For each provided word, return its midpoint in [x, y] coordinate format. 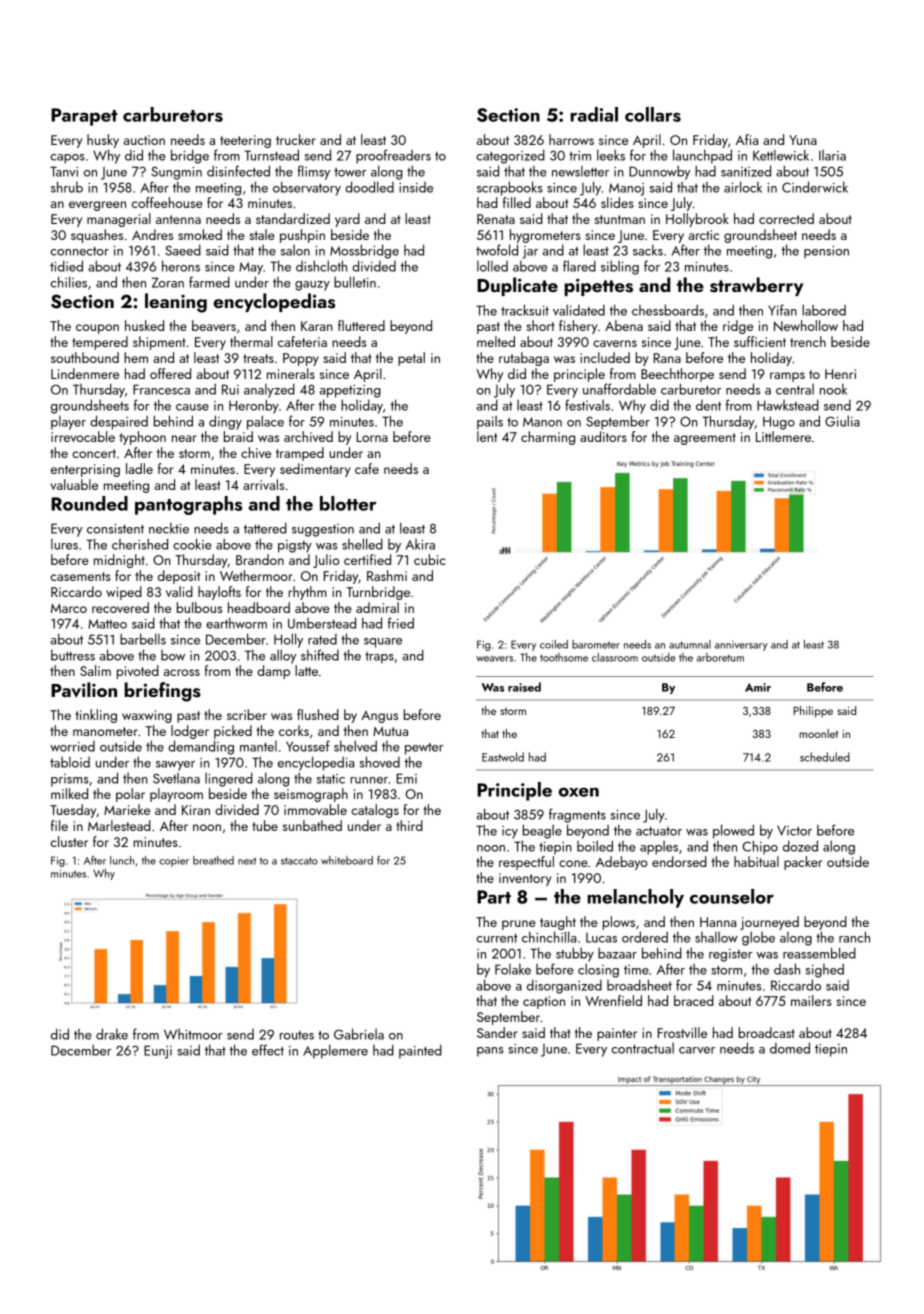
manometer [105, 731]
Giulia [842, 421]
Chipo [760, 847]
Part [494, 897]
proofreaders [393, 156]
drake [112, 1034]
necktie [169, 528]
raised [524, 687]
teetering [245, 141]
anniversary [741, 646]
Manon [542, 422]
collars [653, 114]
